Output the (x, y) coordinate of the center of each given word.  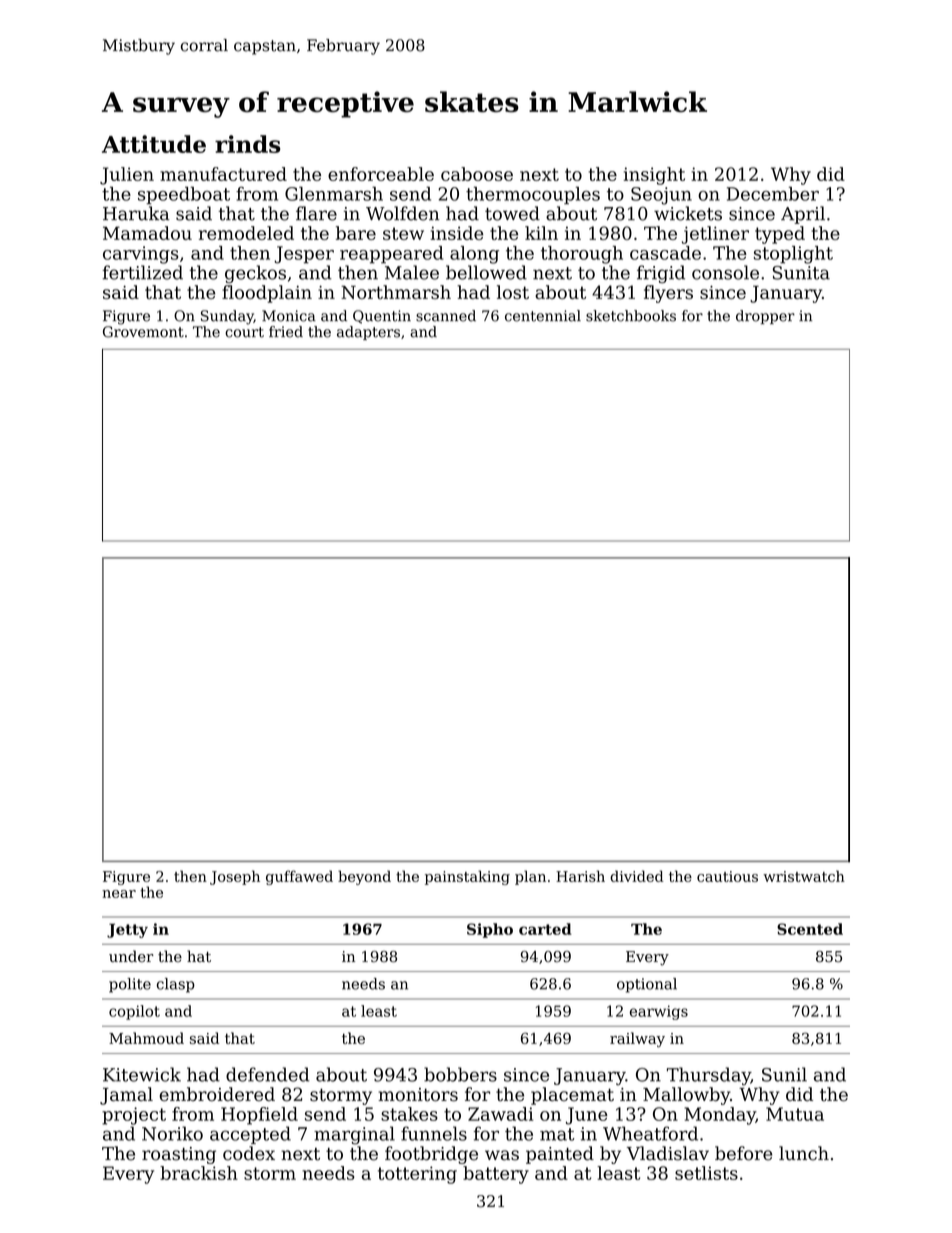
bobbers (460, 1074)
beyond (364, 877)
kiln (541, 233)
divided (637, 876)
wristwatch (804, 876)
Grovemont (143, 332)
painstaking (467, 877)
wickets (688, 213)
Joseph (235, 877)
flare (316, 213)
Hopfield (259, 1116)
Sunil (784, 1074)
